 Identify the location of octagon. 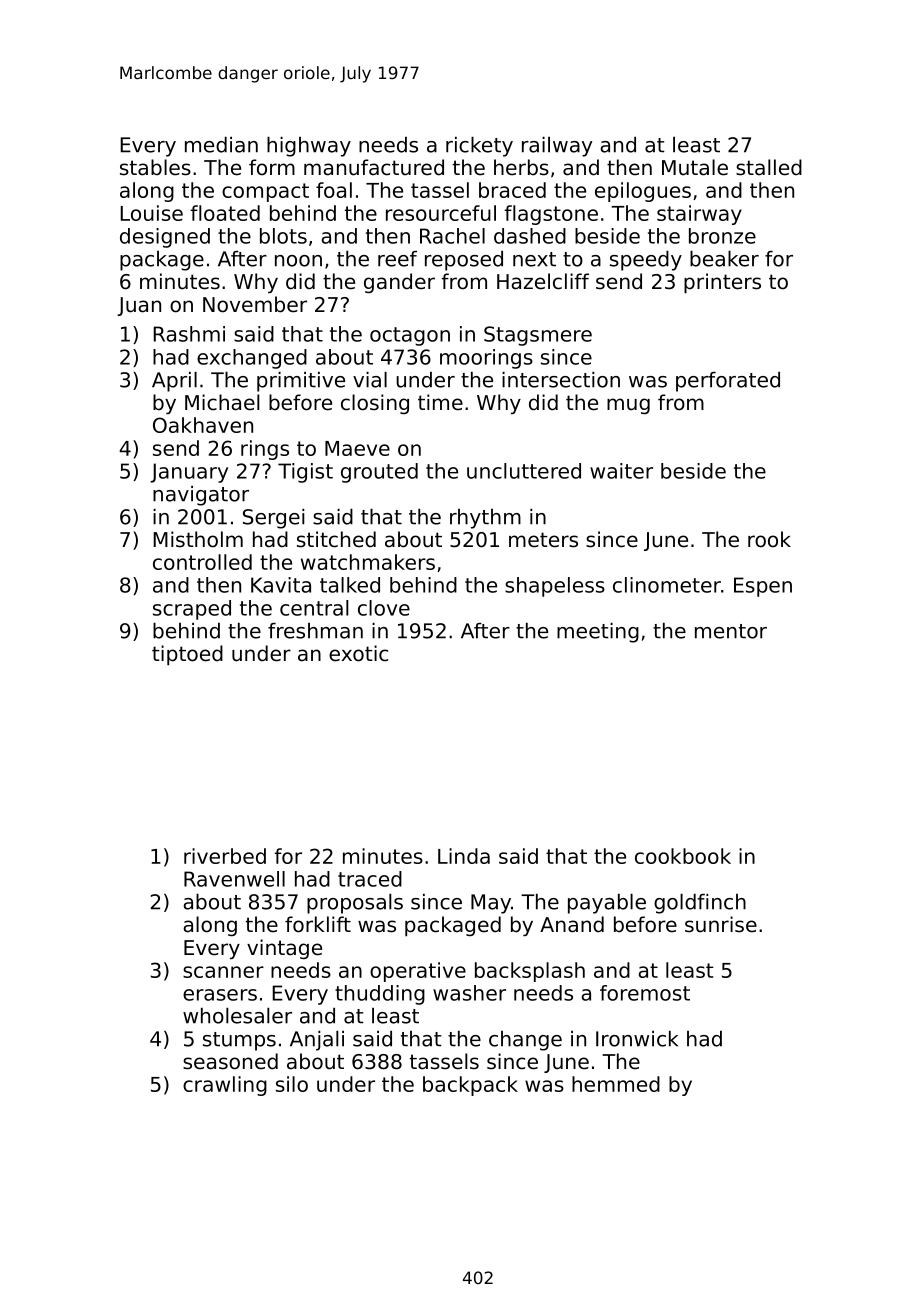
(410, 336).
